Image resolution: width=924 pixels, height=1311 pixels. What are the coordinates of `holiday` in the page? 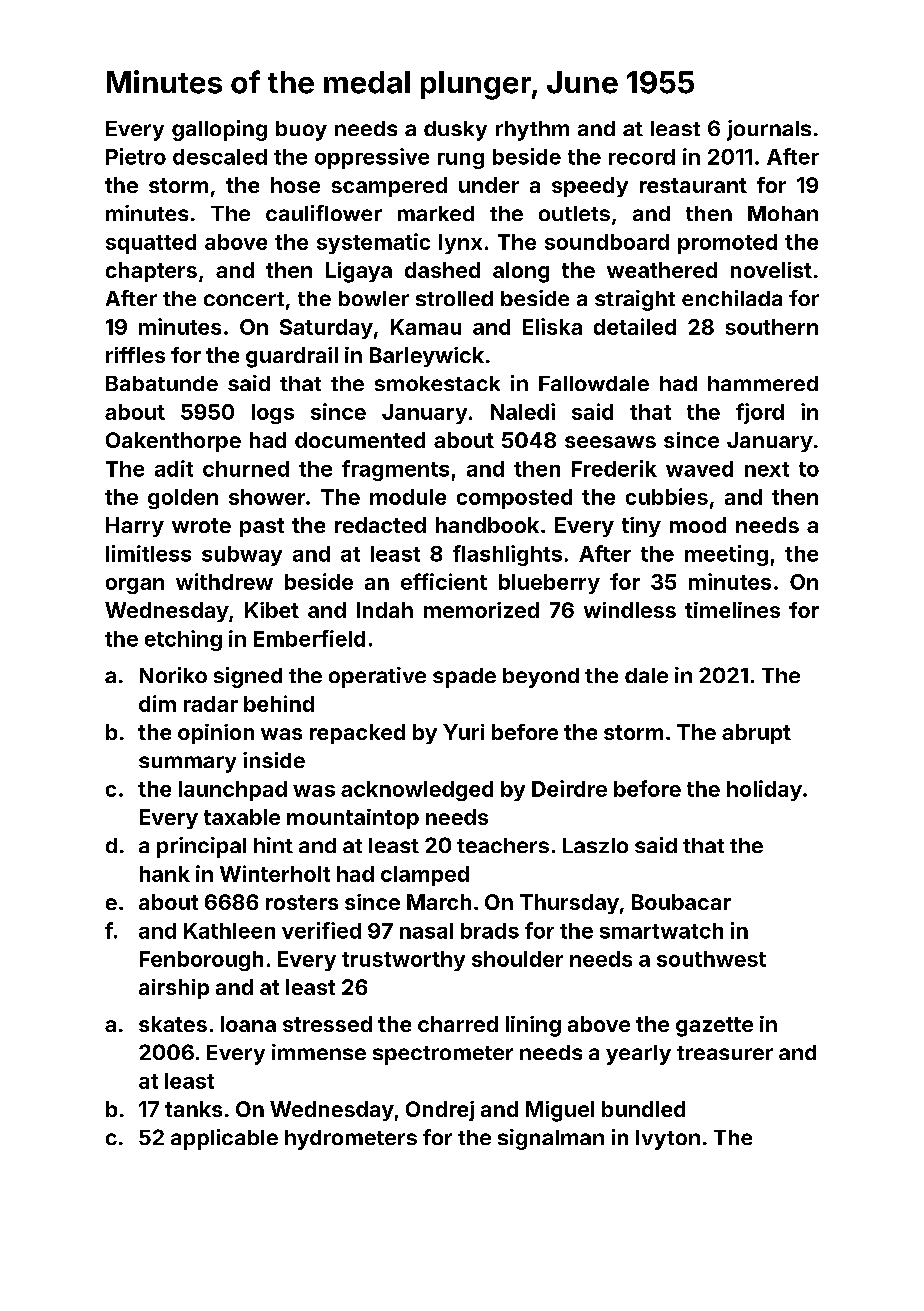 It's located at (764, 790).
